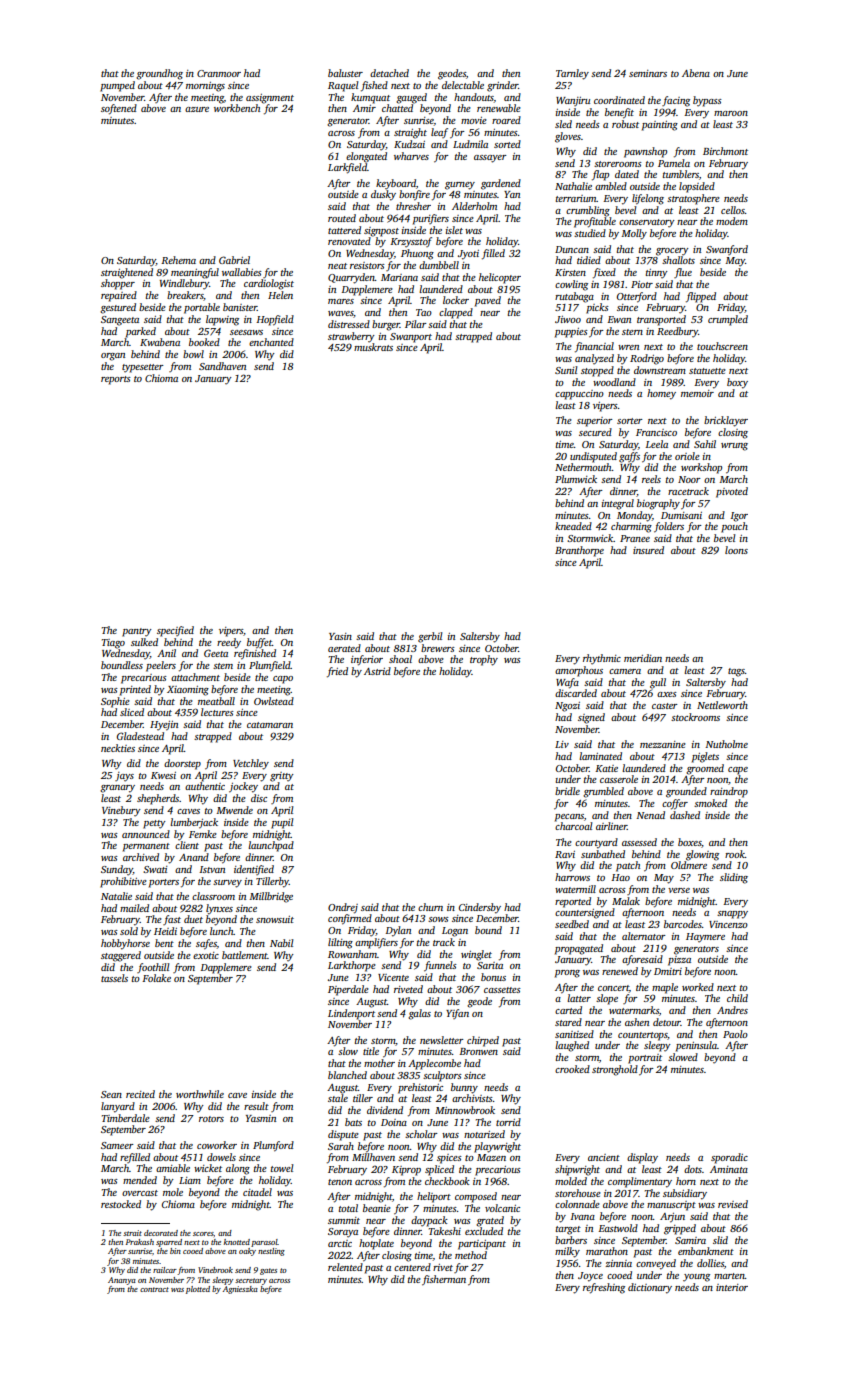 This screenshot has width=849, height=1400. I want to click on ambled, so click(611, 186).
